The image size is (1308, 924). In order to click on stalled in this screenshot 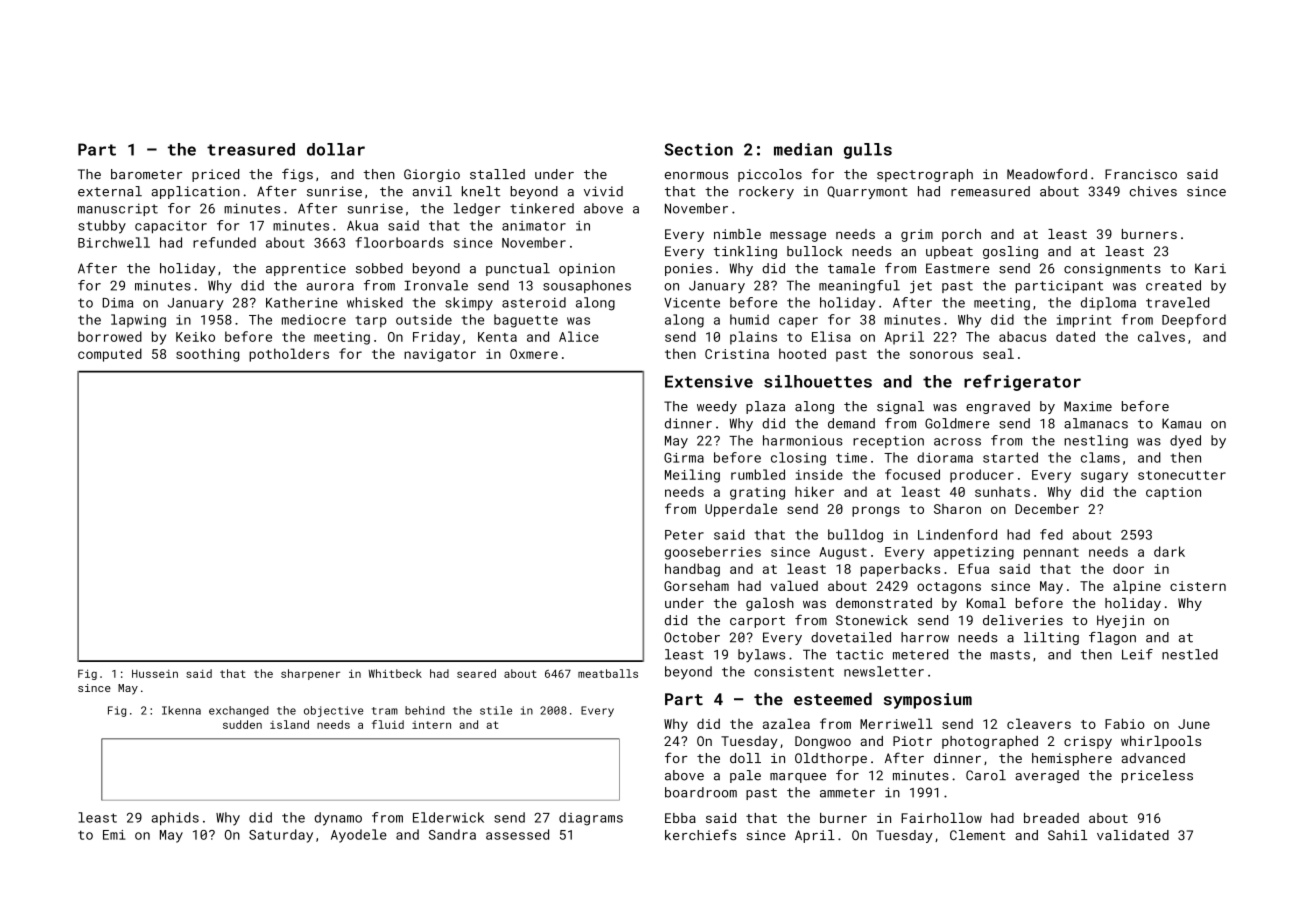, I will do `click(497, 174)`.
